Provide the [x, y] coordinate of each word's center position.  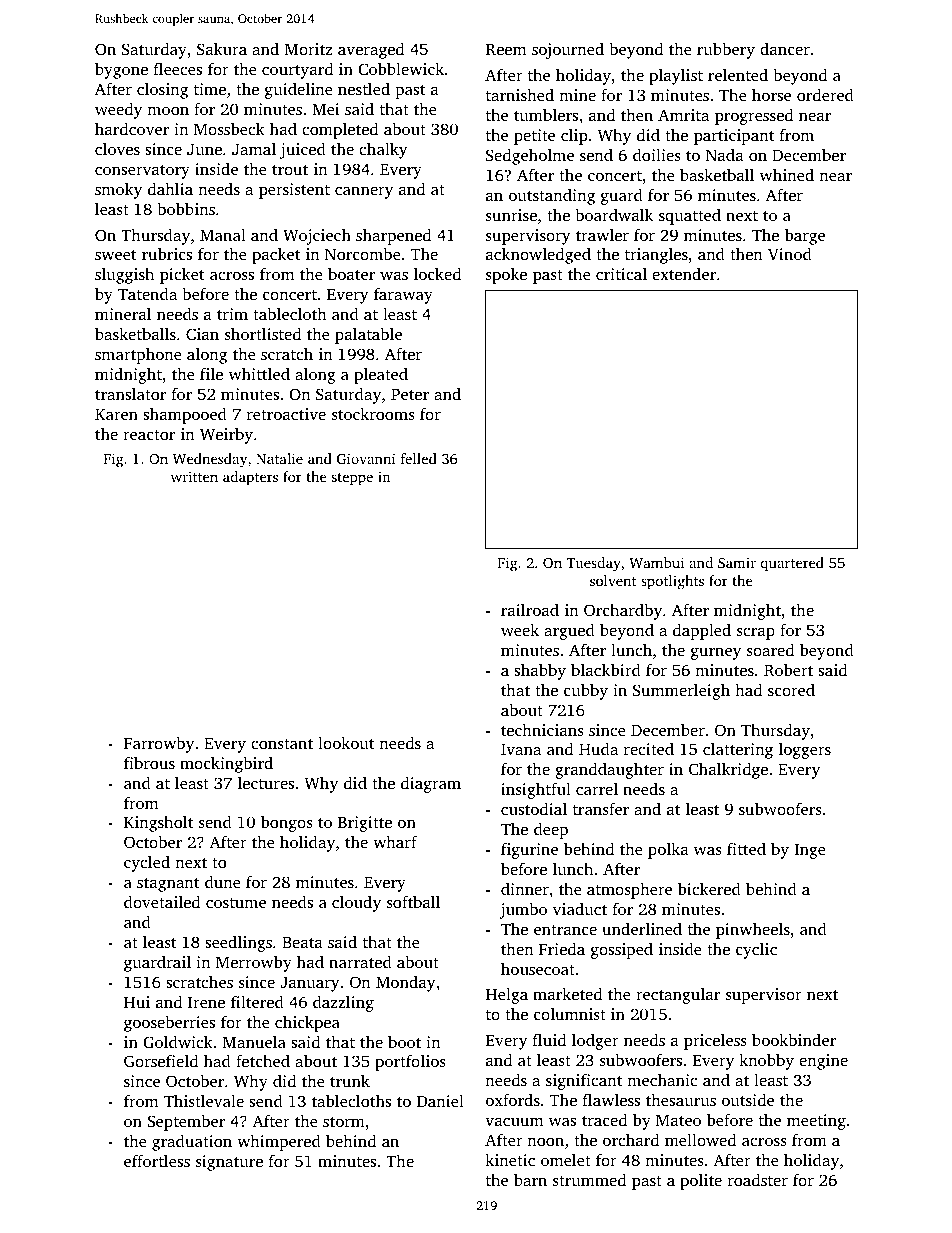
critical [621, 274]
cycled [147, 863]
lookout [346, 742]
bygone [121, 70]
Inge [810, 851]
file [211, 373]
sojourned [568, 50]
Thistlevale [204, 1100]
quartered [792, 564]
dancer [785, 48]
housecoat [538, 968]
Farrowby [159, 744]
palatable [368, 335]
